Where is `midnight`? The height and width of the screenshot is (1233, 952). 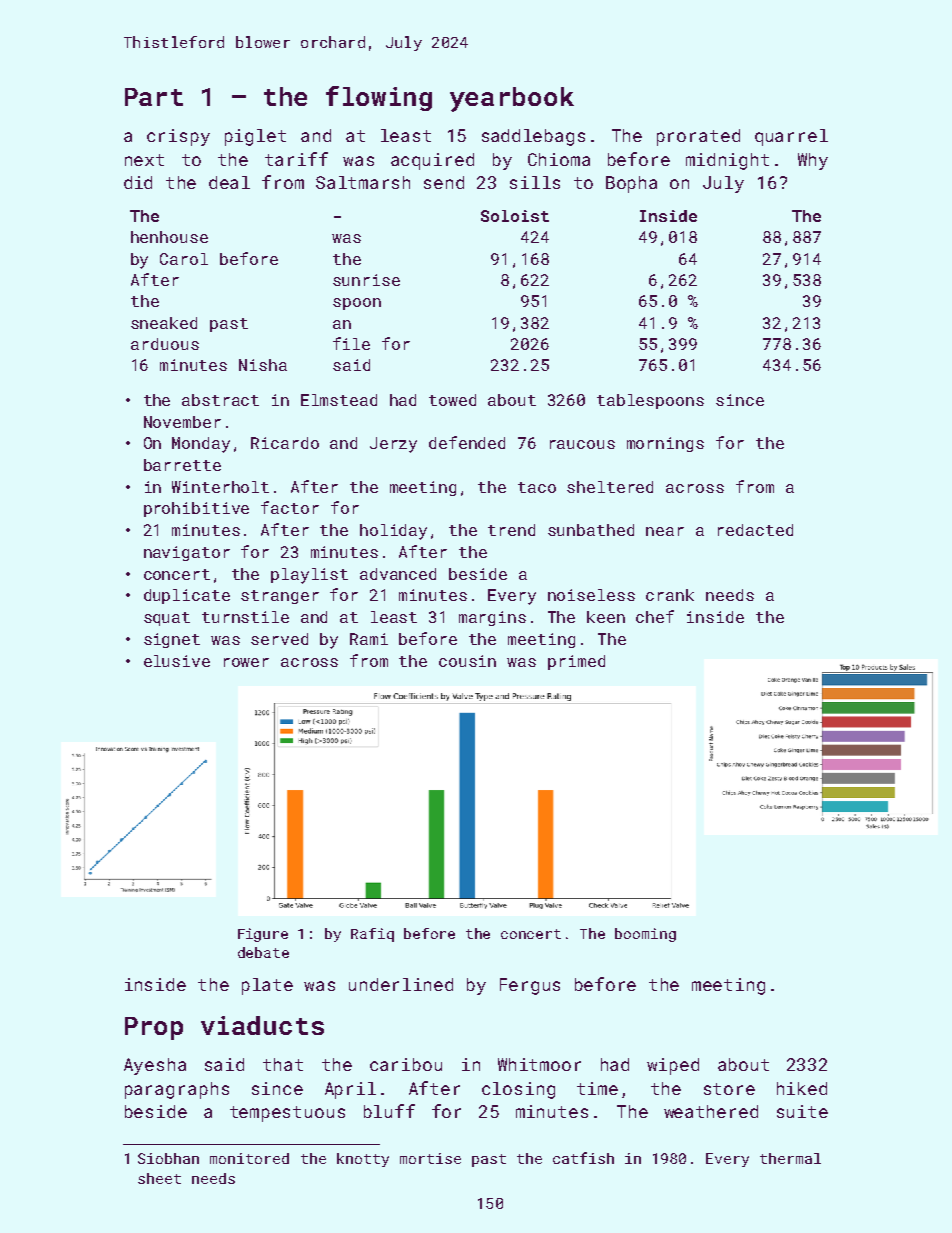
midnight is located at coordinates (727, 161).
